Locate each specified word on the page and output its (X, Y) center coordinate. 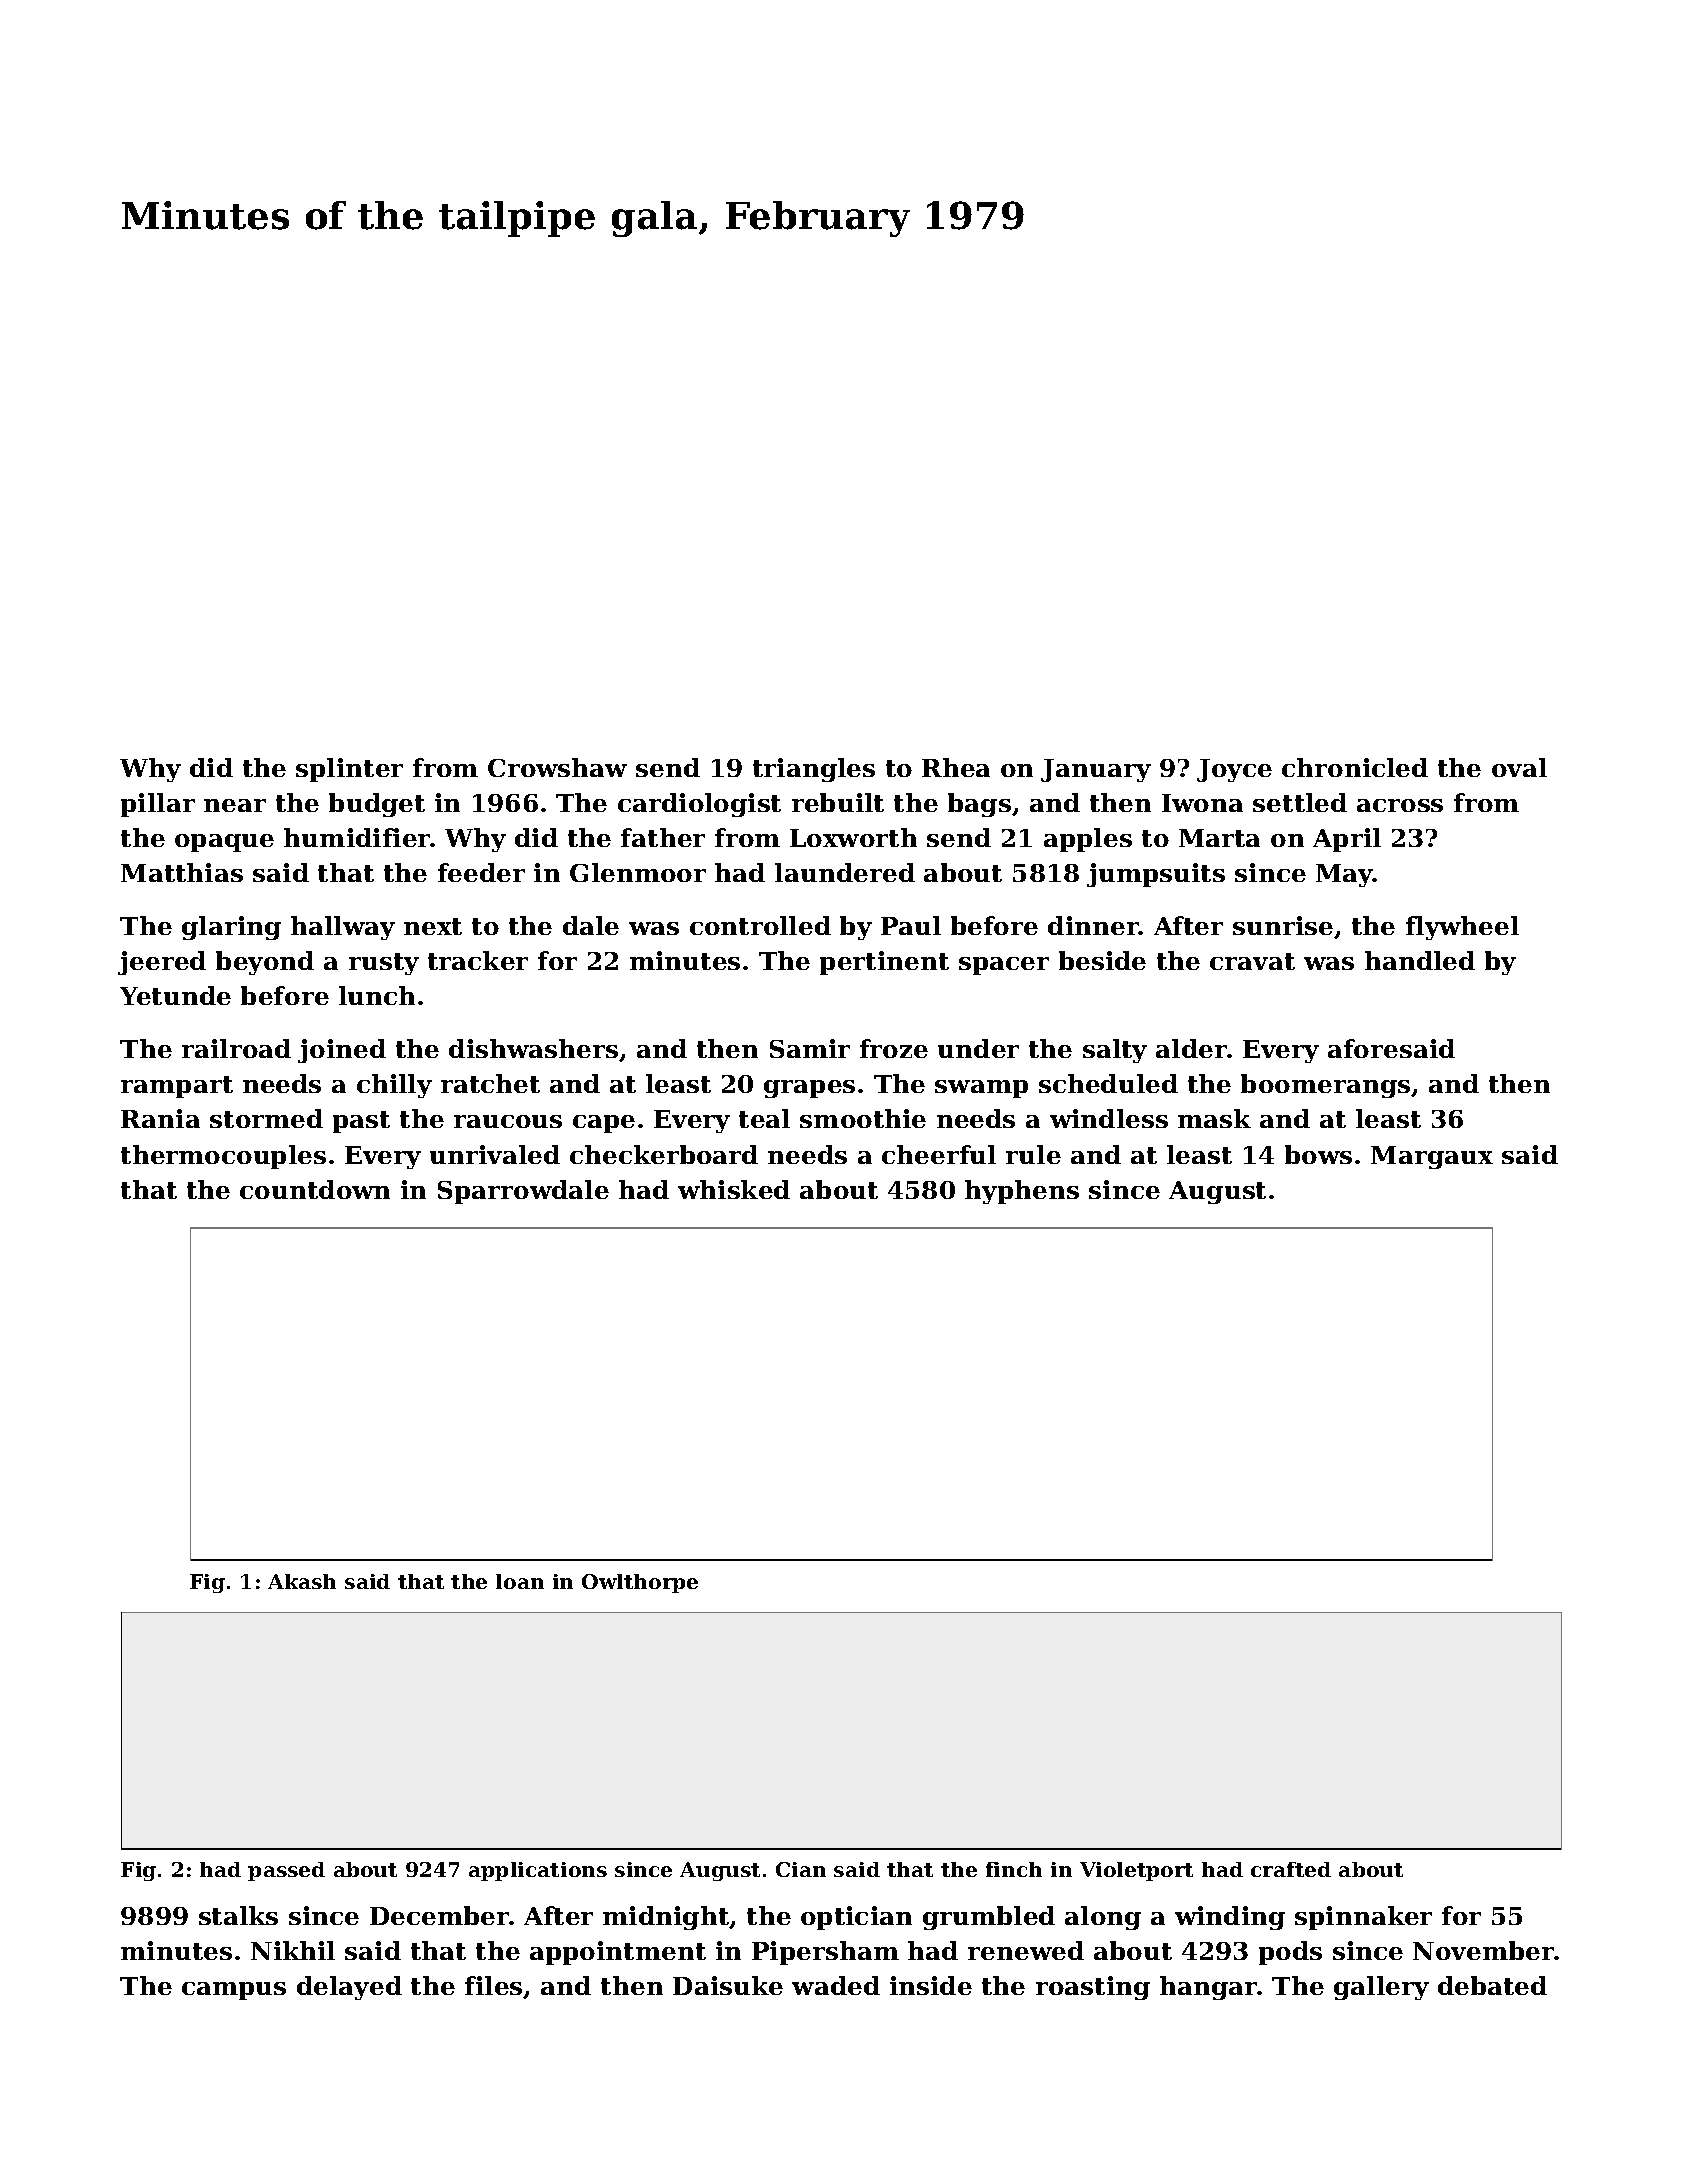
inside (931, 1985)
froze (894, 1048)
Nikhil (293, 1950)
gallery (1381, 1988)
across (1400, 805)
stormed (266, 1118)
